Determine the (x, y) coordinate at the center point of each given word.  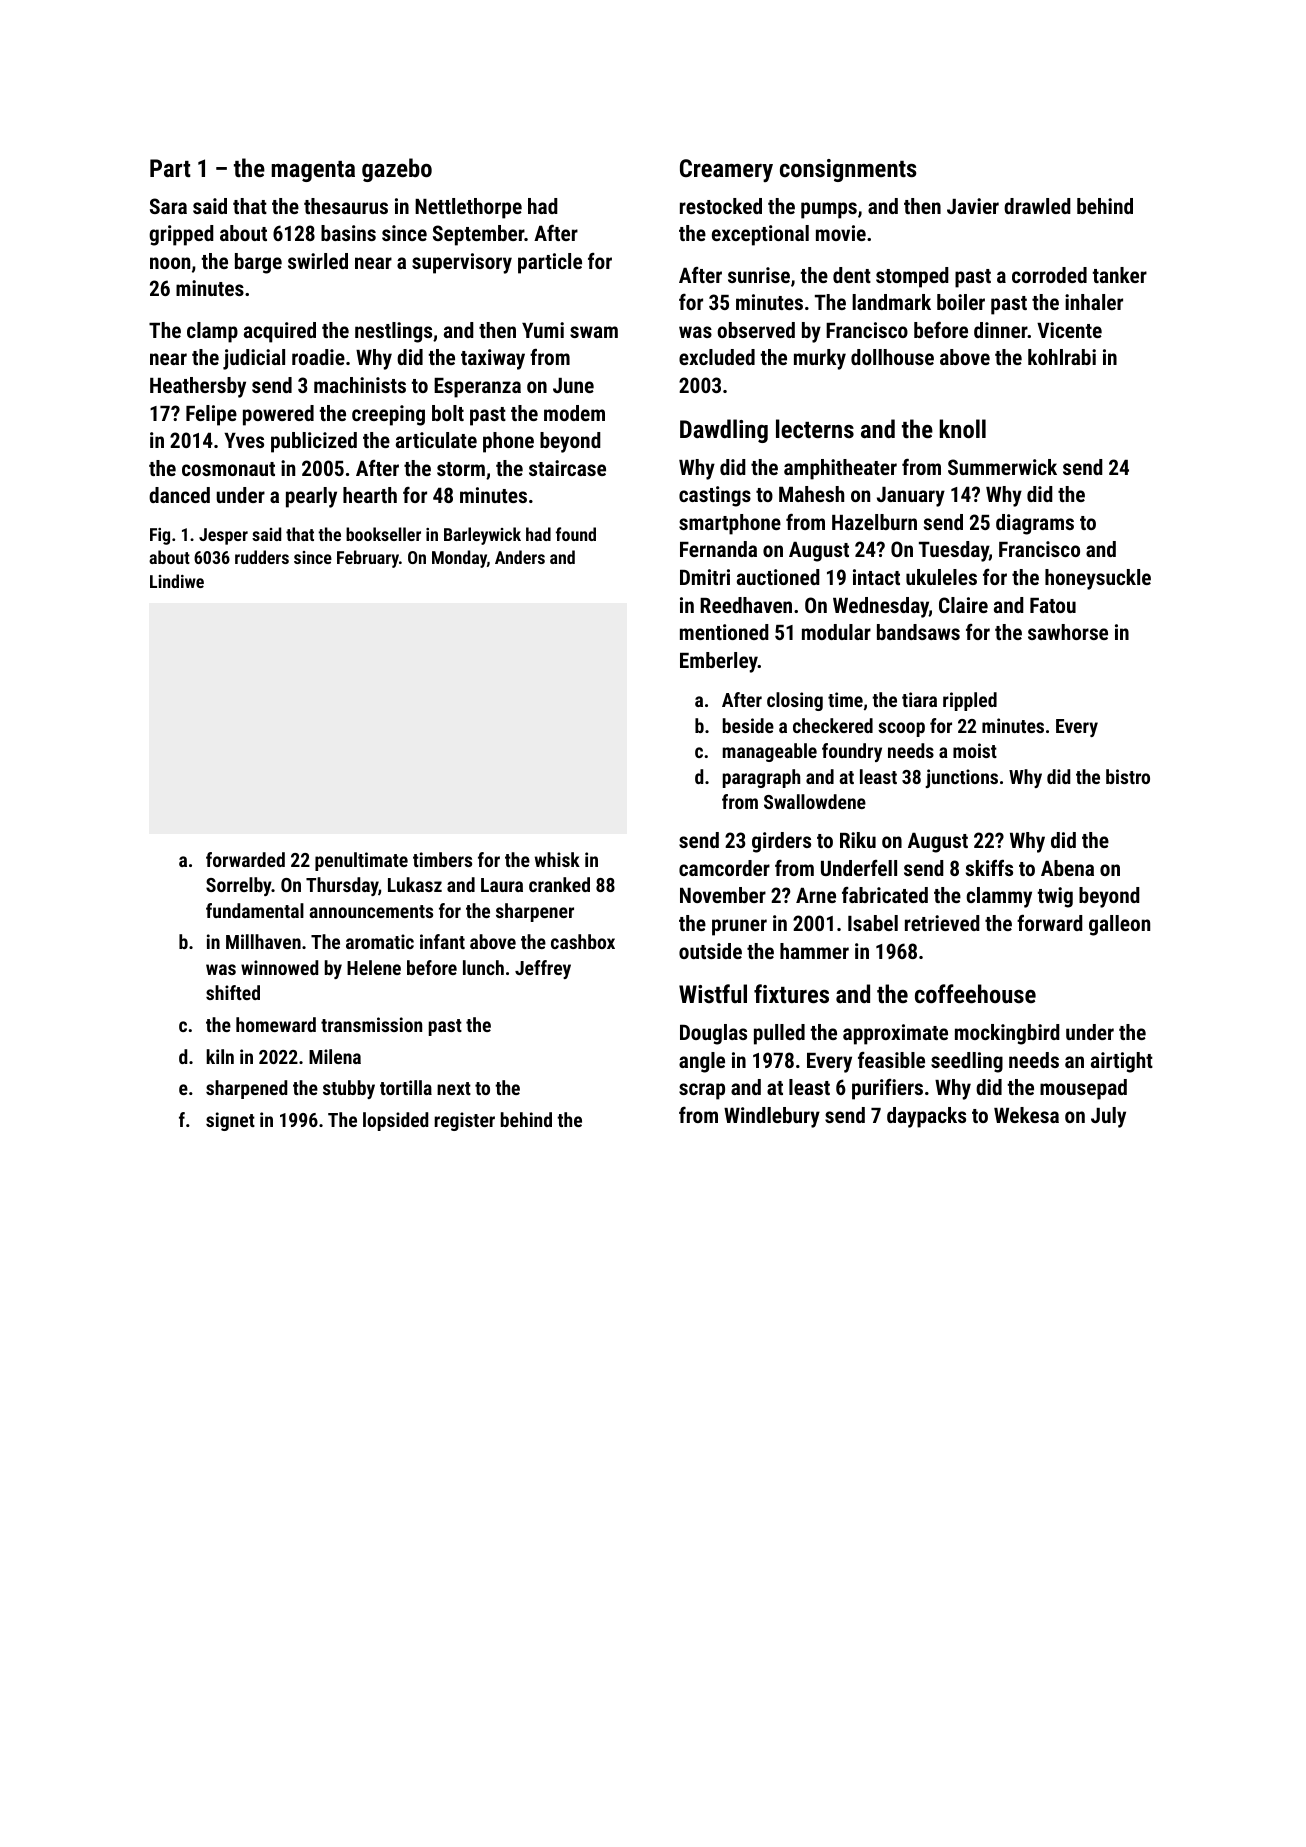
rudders (262, 557)
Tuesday (954, 551)
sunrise (759, 275)
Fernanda (718, 549)
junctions (961, 778)
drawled (1037, 206)
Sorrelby (239, 886)
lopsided (395, 1121)
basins (348, 233)
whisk (557, 859)
